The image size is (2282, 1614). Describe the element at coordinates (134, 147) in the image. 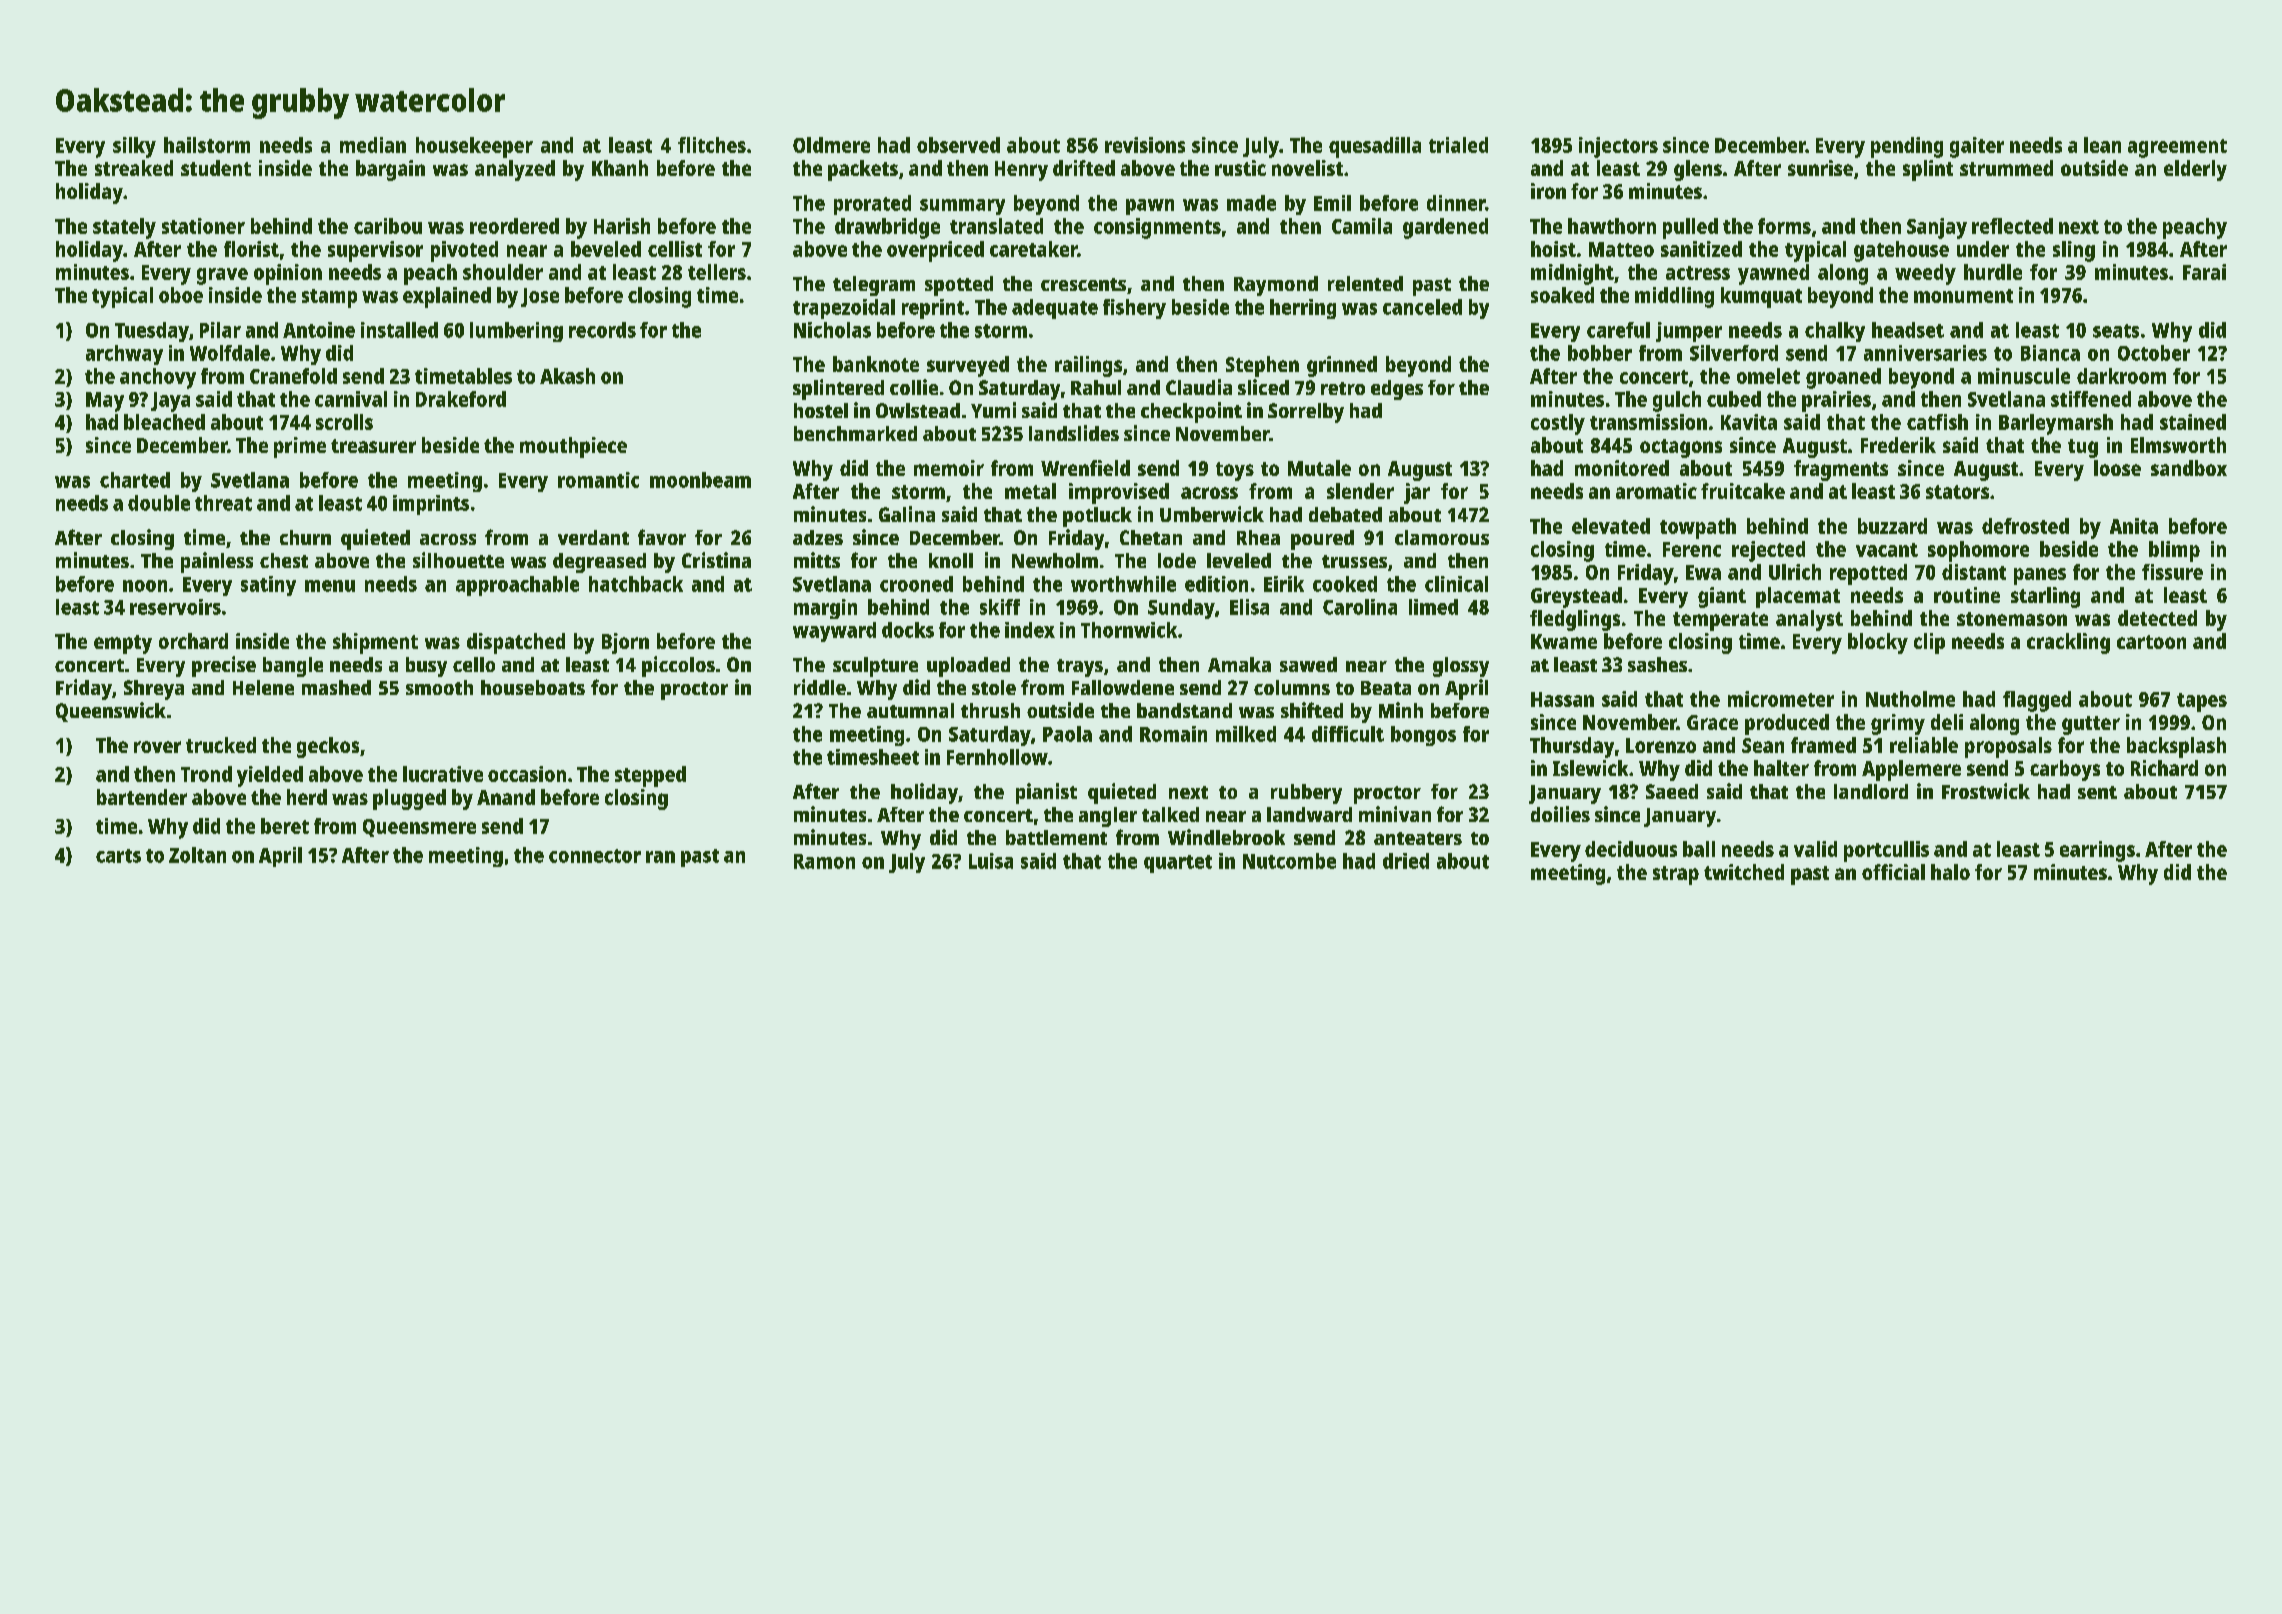

I see `silky` at that location.
